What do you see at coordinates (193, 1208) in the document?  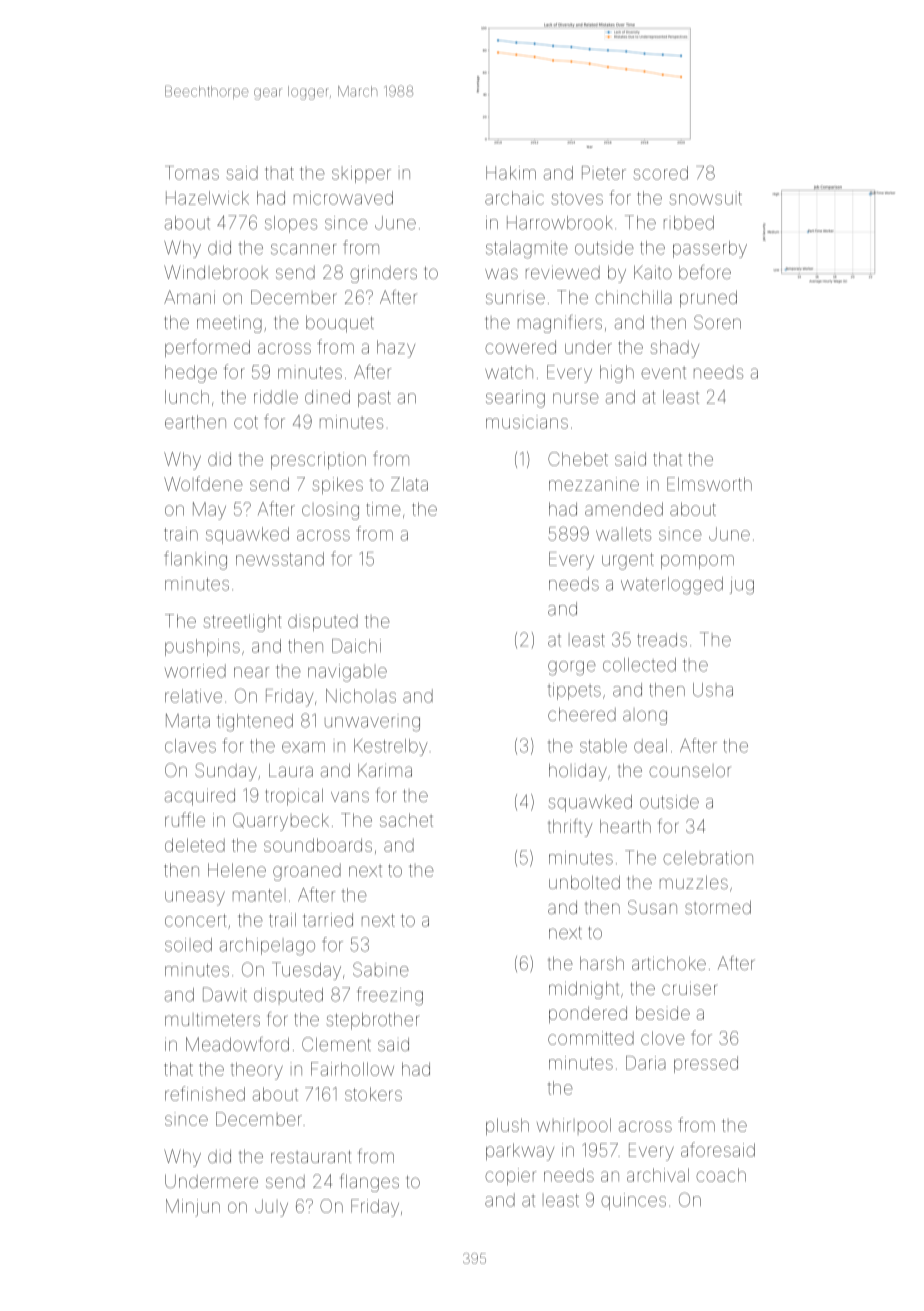 I see `Minjun` at bounding box center [193, 1208].
